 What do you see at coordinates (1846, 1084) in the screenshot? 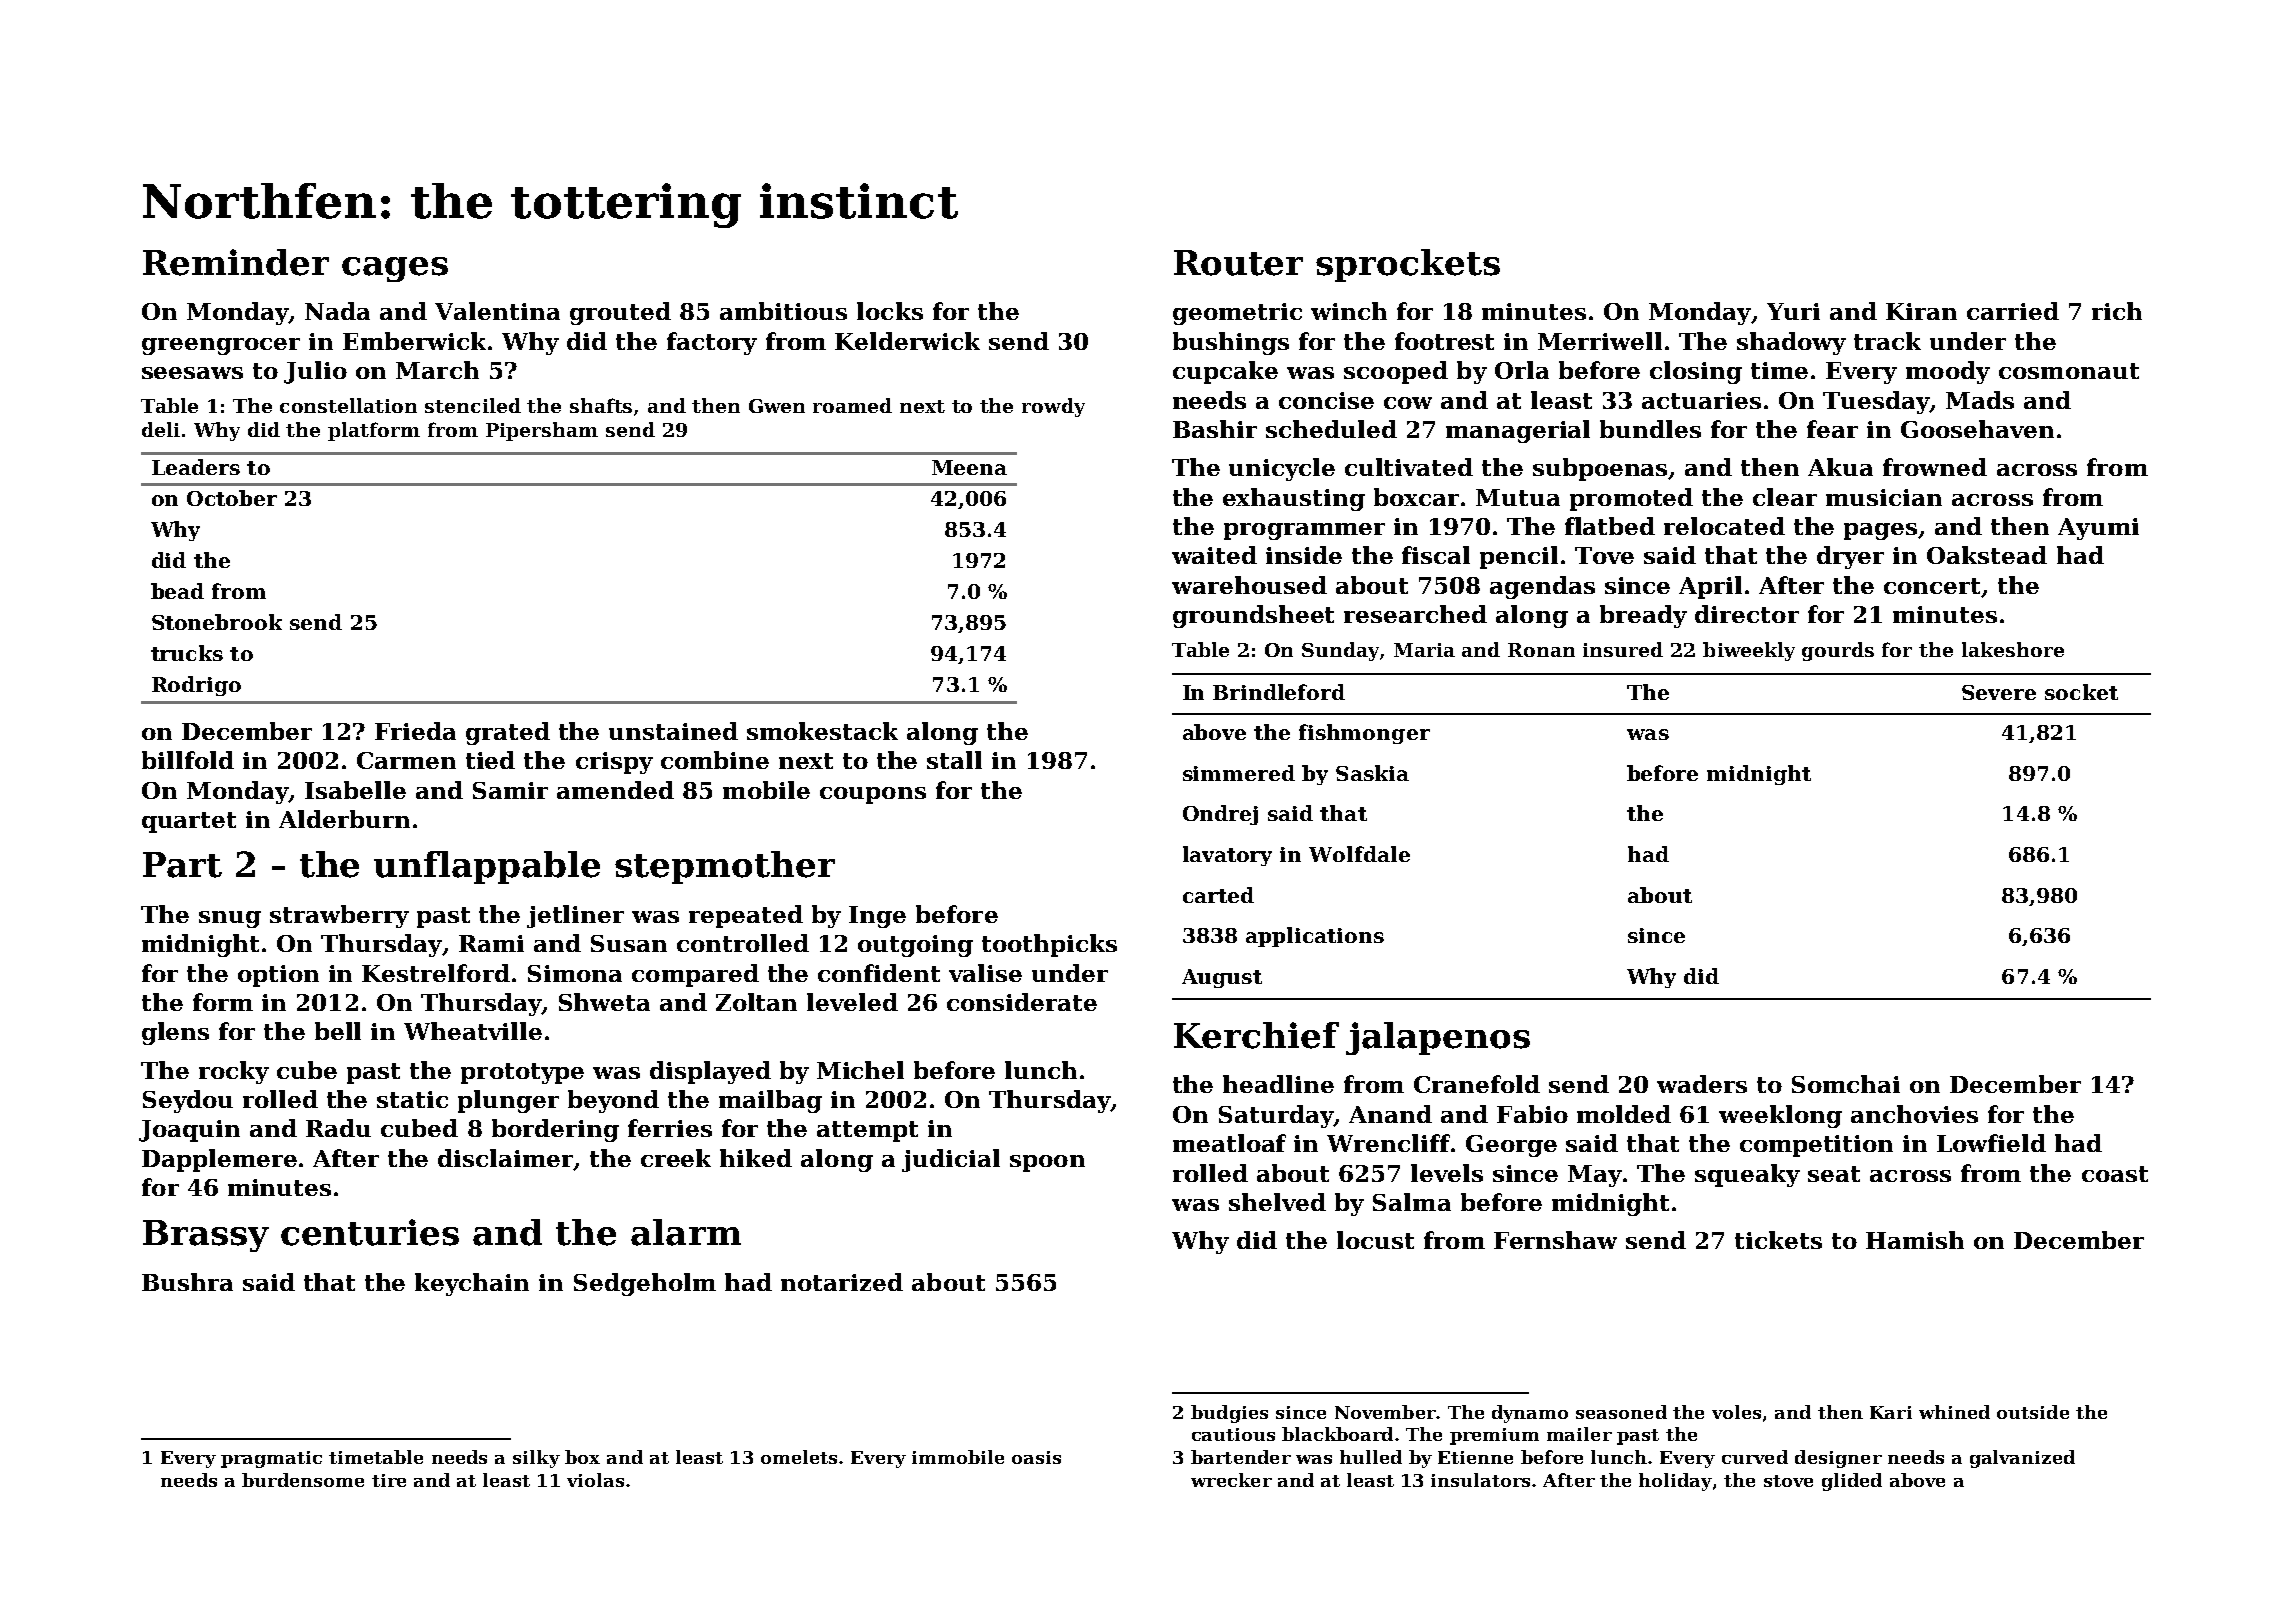
I see `Somchai` at bounding box center [1846, 1084].
